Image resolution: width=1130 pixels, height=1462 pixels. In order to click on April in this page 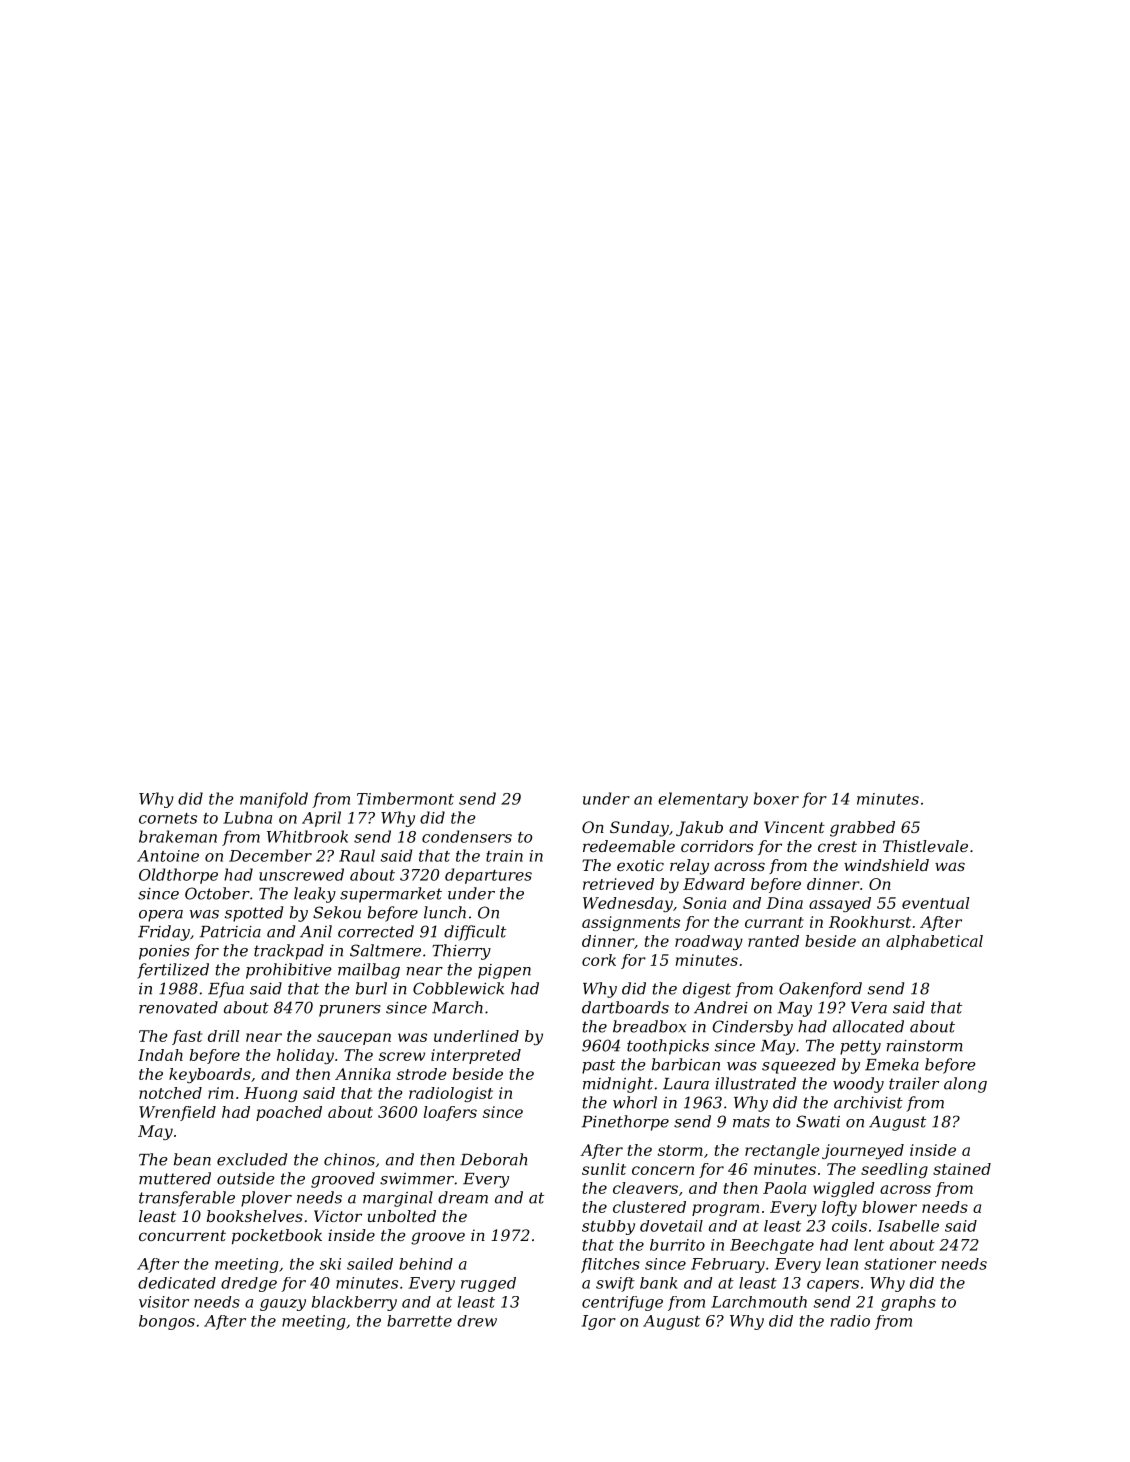, I will do `click(321, 819)`.
